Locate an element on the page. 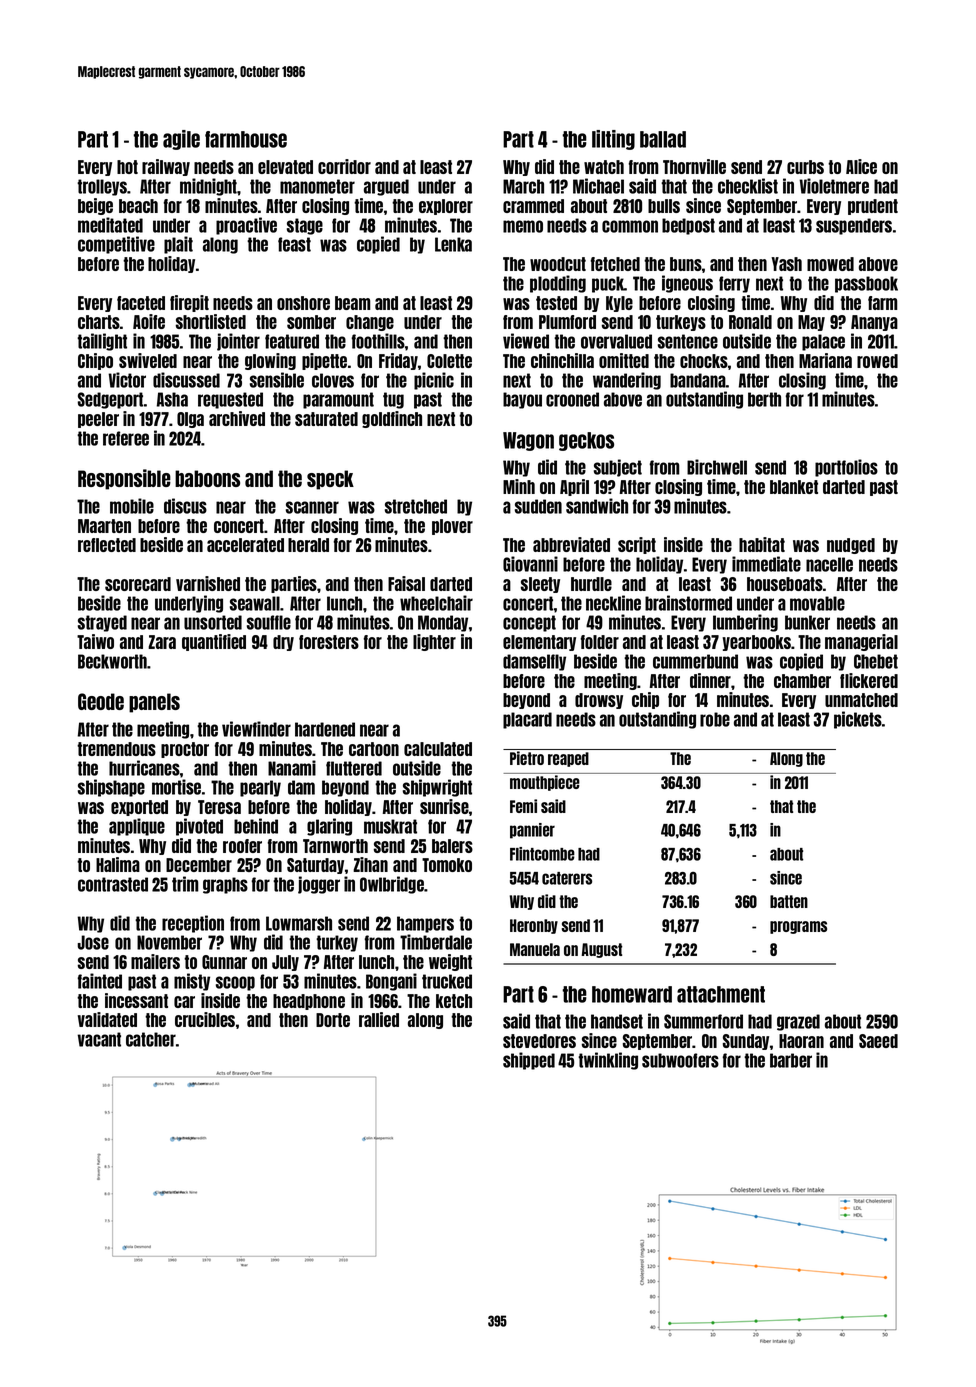  Alice is located at coordinates (861, 166).
